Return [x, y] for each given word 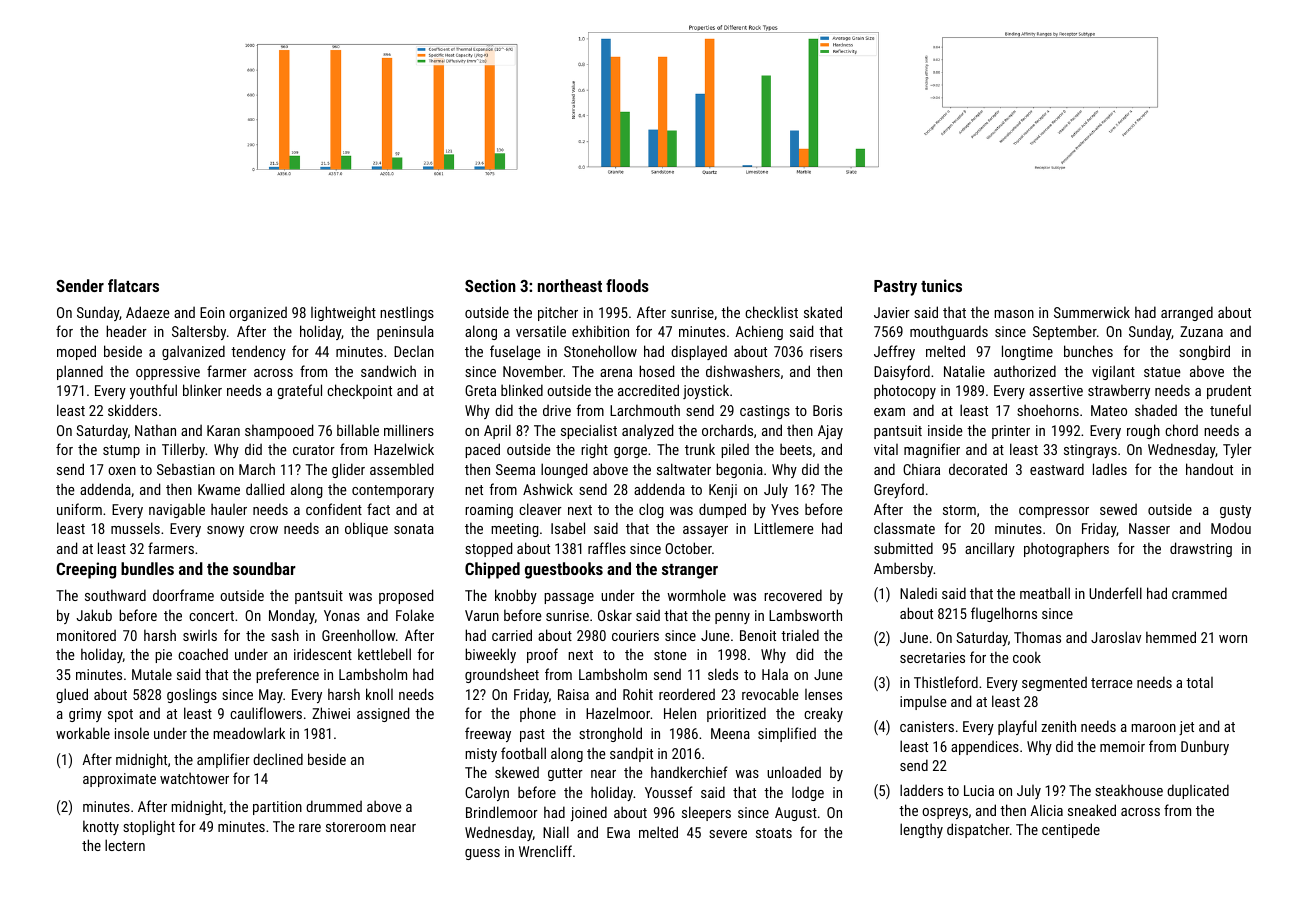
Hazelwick [404, 449]
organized [258, 313]
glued [72, 695]
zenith [1058, 726]
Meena [730, 733]
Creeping [86, 570]
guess [482, 854]
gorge [630, 452]
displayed [699, 352]
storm [959, 510]
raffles [607, 548]
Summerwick [1092, 312]
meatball [1045, 593]
